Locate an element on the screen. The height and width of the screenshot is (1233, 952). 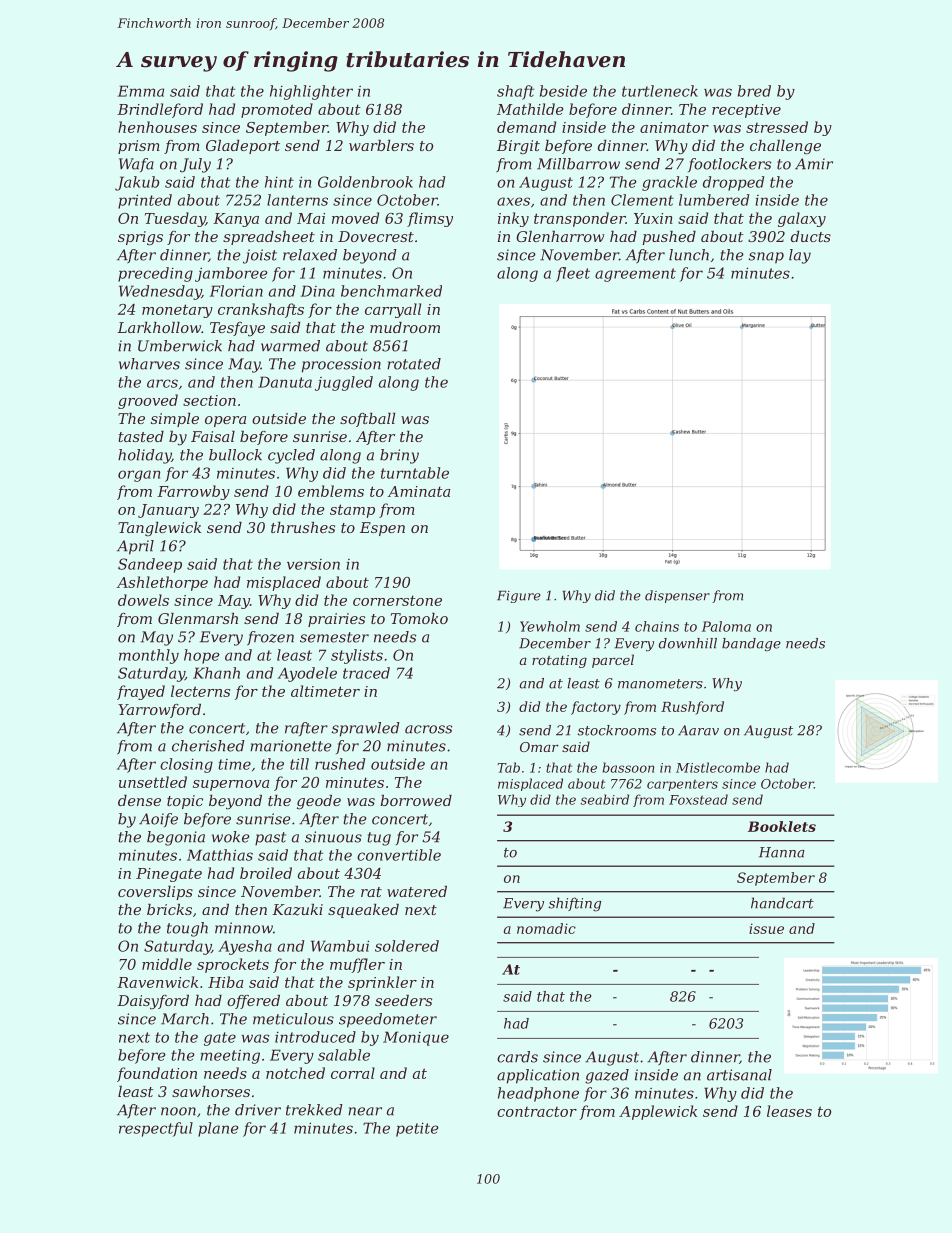
warblers is located at coordinates (381, 145).
